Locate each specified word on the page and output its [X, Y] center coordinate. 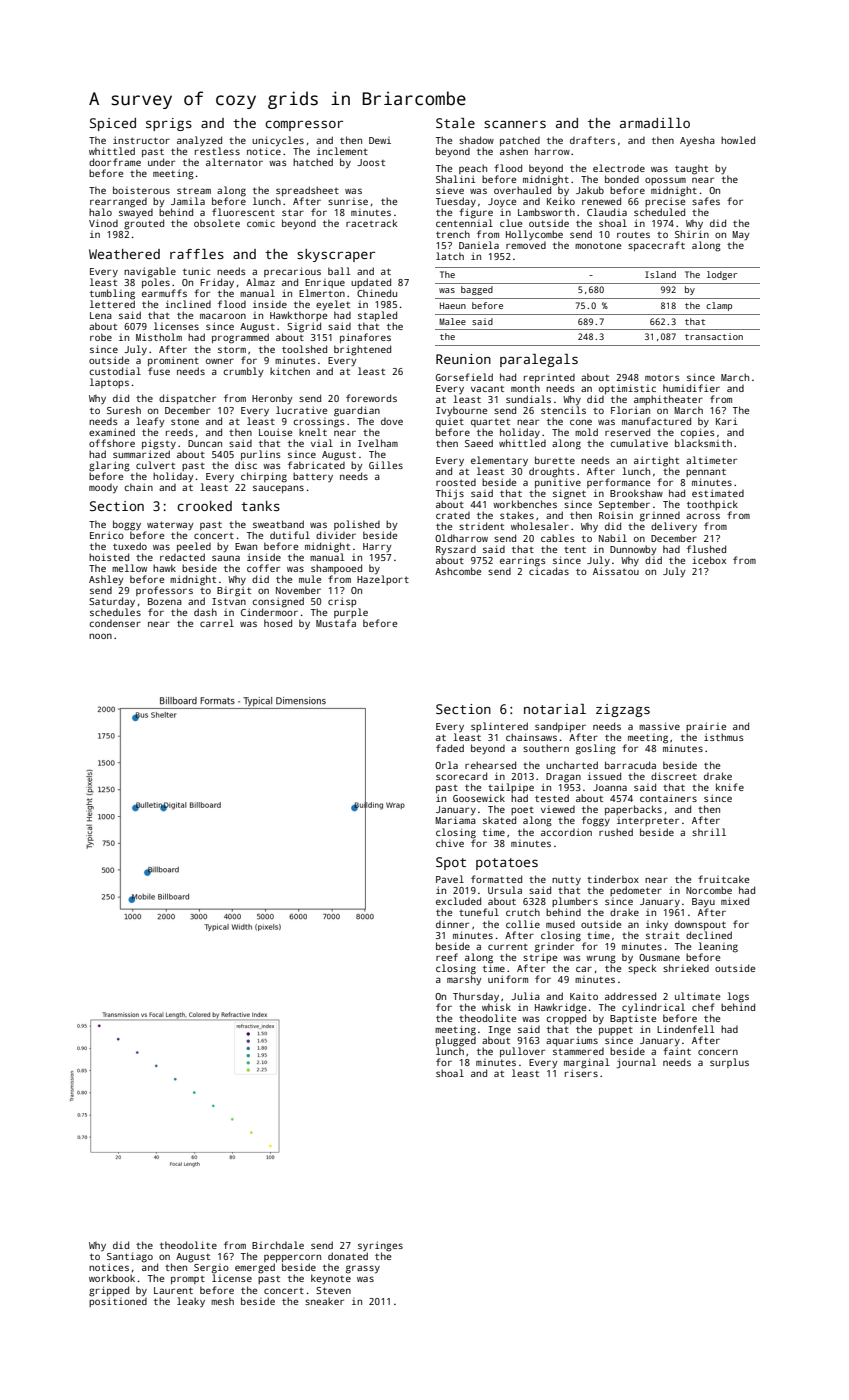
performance [618, 483]
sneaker [324, 1301]
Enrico [107, 535]
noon [100, 636]
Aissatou [616, 571]
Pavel [450, 879]
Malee [452, 321]
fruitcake [723, 879]
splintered [499, 727]
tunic [197, 271]
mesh [222, 1301]
